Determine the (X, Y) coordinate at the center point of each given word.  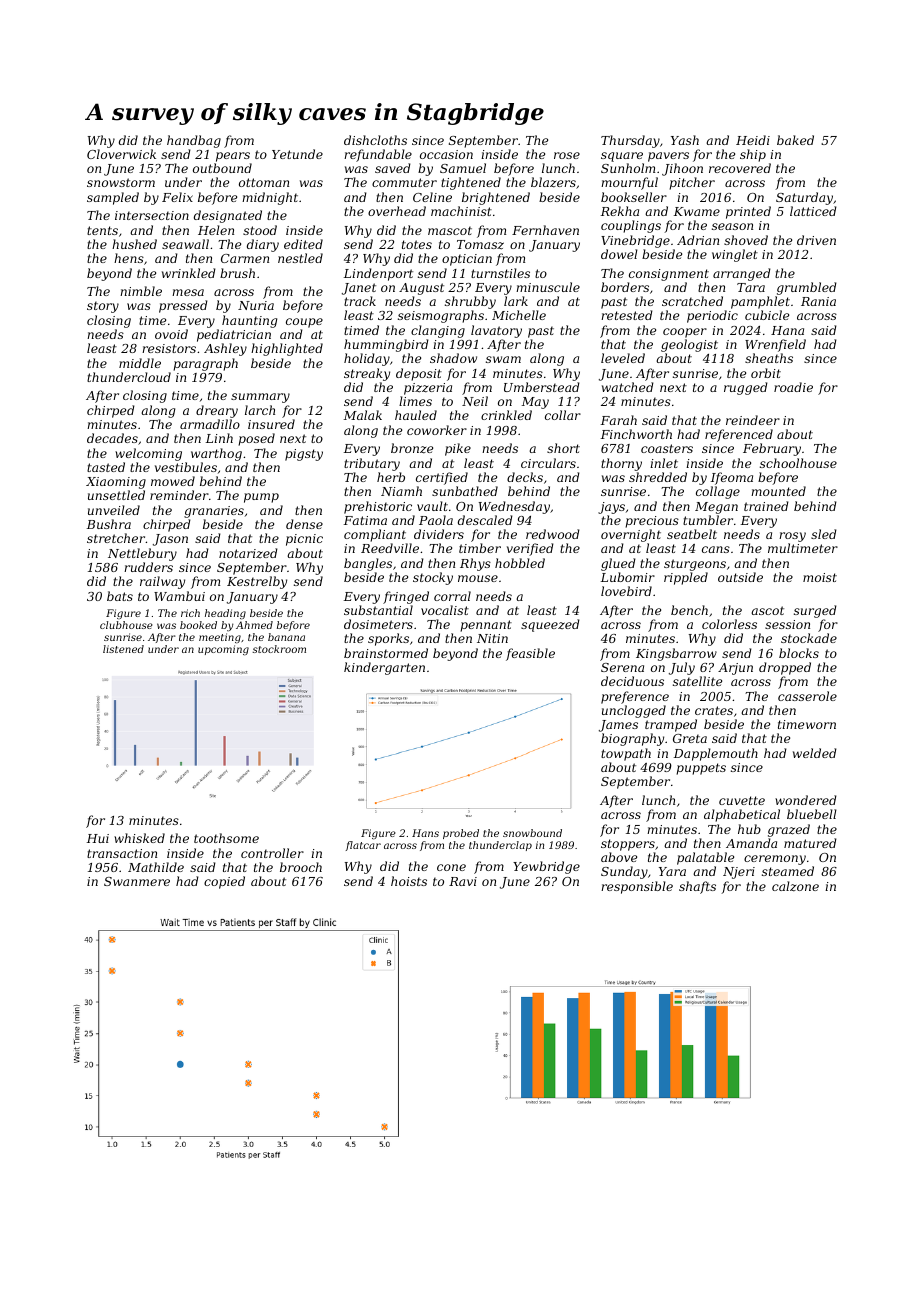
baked (795, 140)
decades (112, 438)
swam (503, 359)
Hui (98, 838)
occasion (446, 154)
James (618, 726)
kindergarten (384, 668)
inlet (664, 463)
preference (635, 697)
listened (123, 649)
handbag (194, 141)
